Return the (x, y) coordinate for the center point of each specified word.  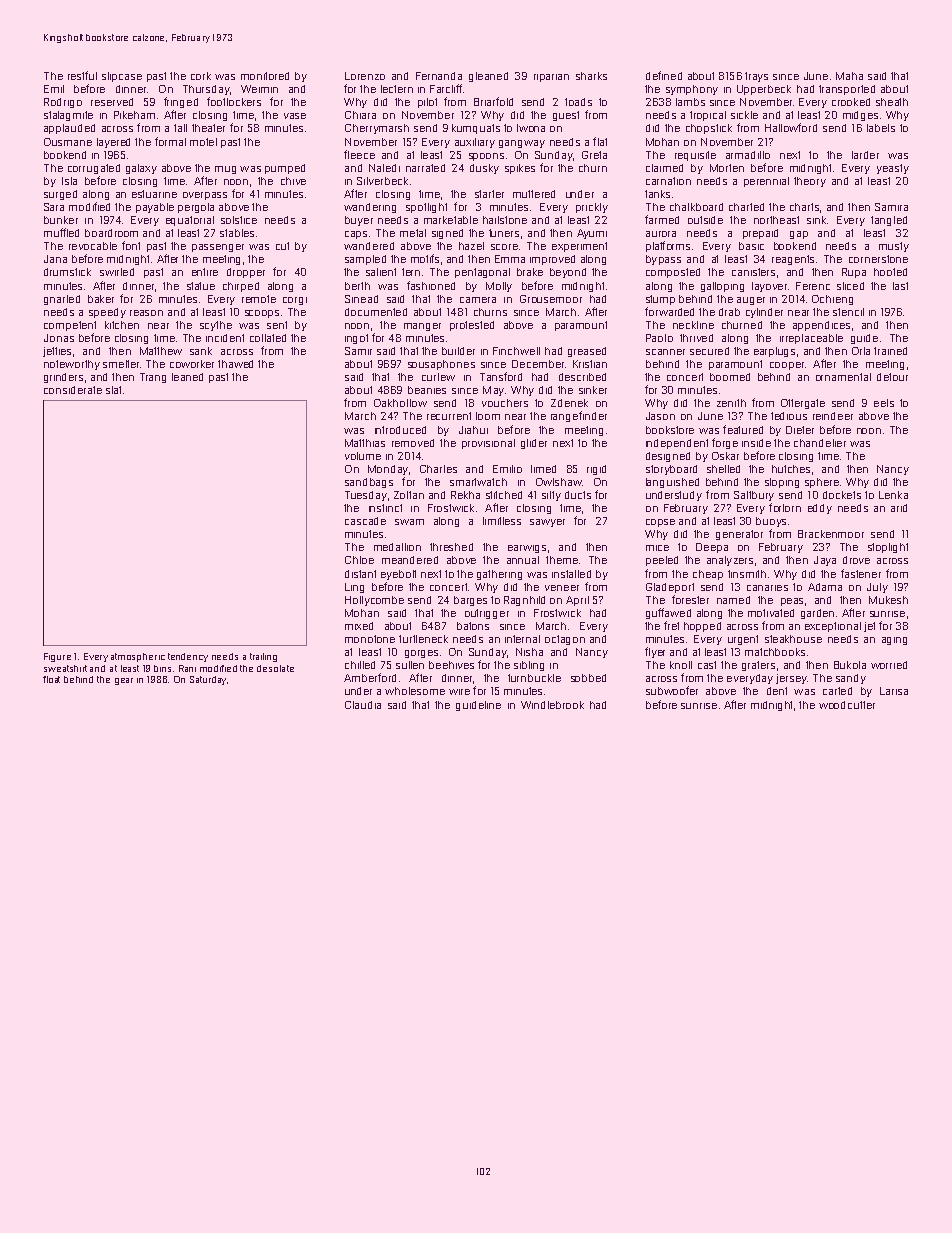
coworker (192, 364)
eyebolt (398, 575)
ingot (356, 339)
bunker (61, 220)
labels (881, 128)
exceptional (833, 627)
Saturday (208, 680)
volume (363, 456)
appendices (821, 326)
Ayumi (592, 234)
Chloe (359, 560)
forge (725, 443)
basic (751, 246)
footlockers (234, 101)
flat (600, 141)
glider (534, 444)
